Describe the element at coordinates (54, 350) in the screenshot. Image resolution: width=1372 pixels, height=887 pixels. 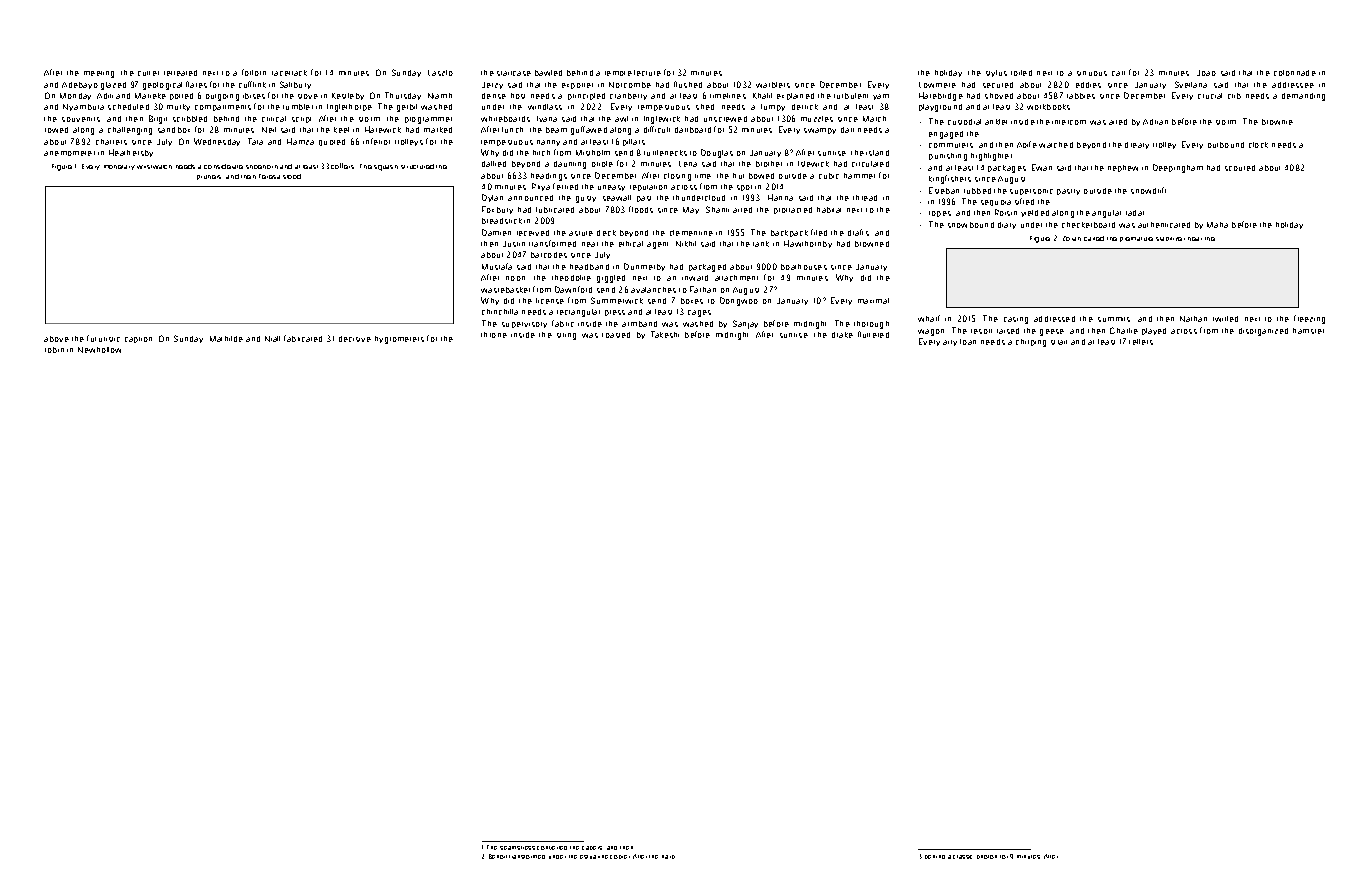
I see `robin` at that location.
